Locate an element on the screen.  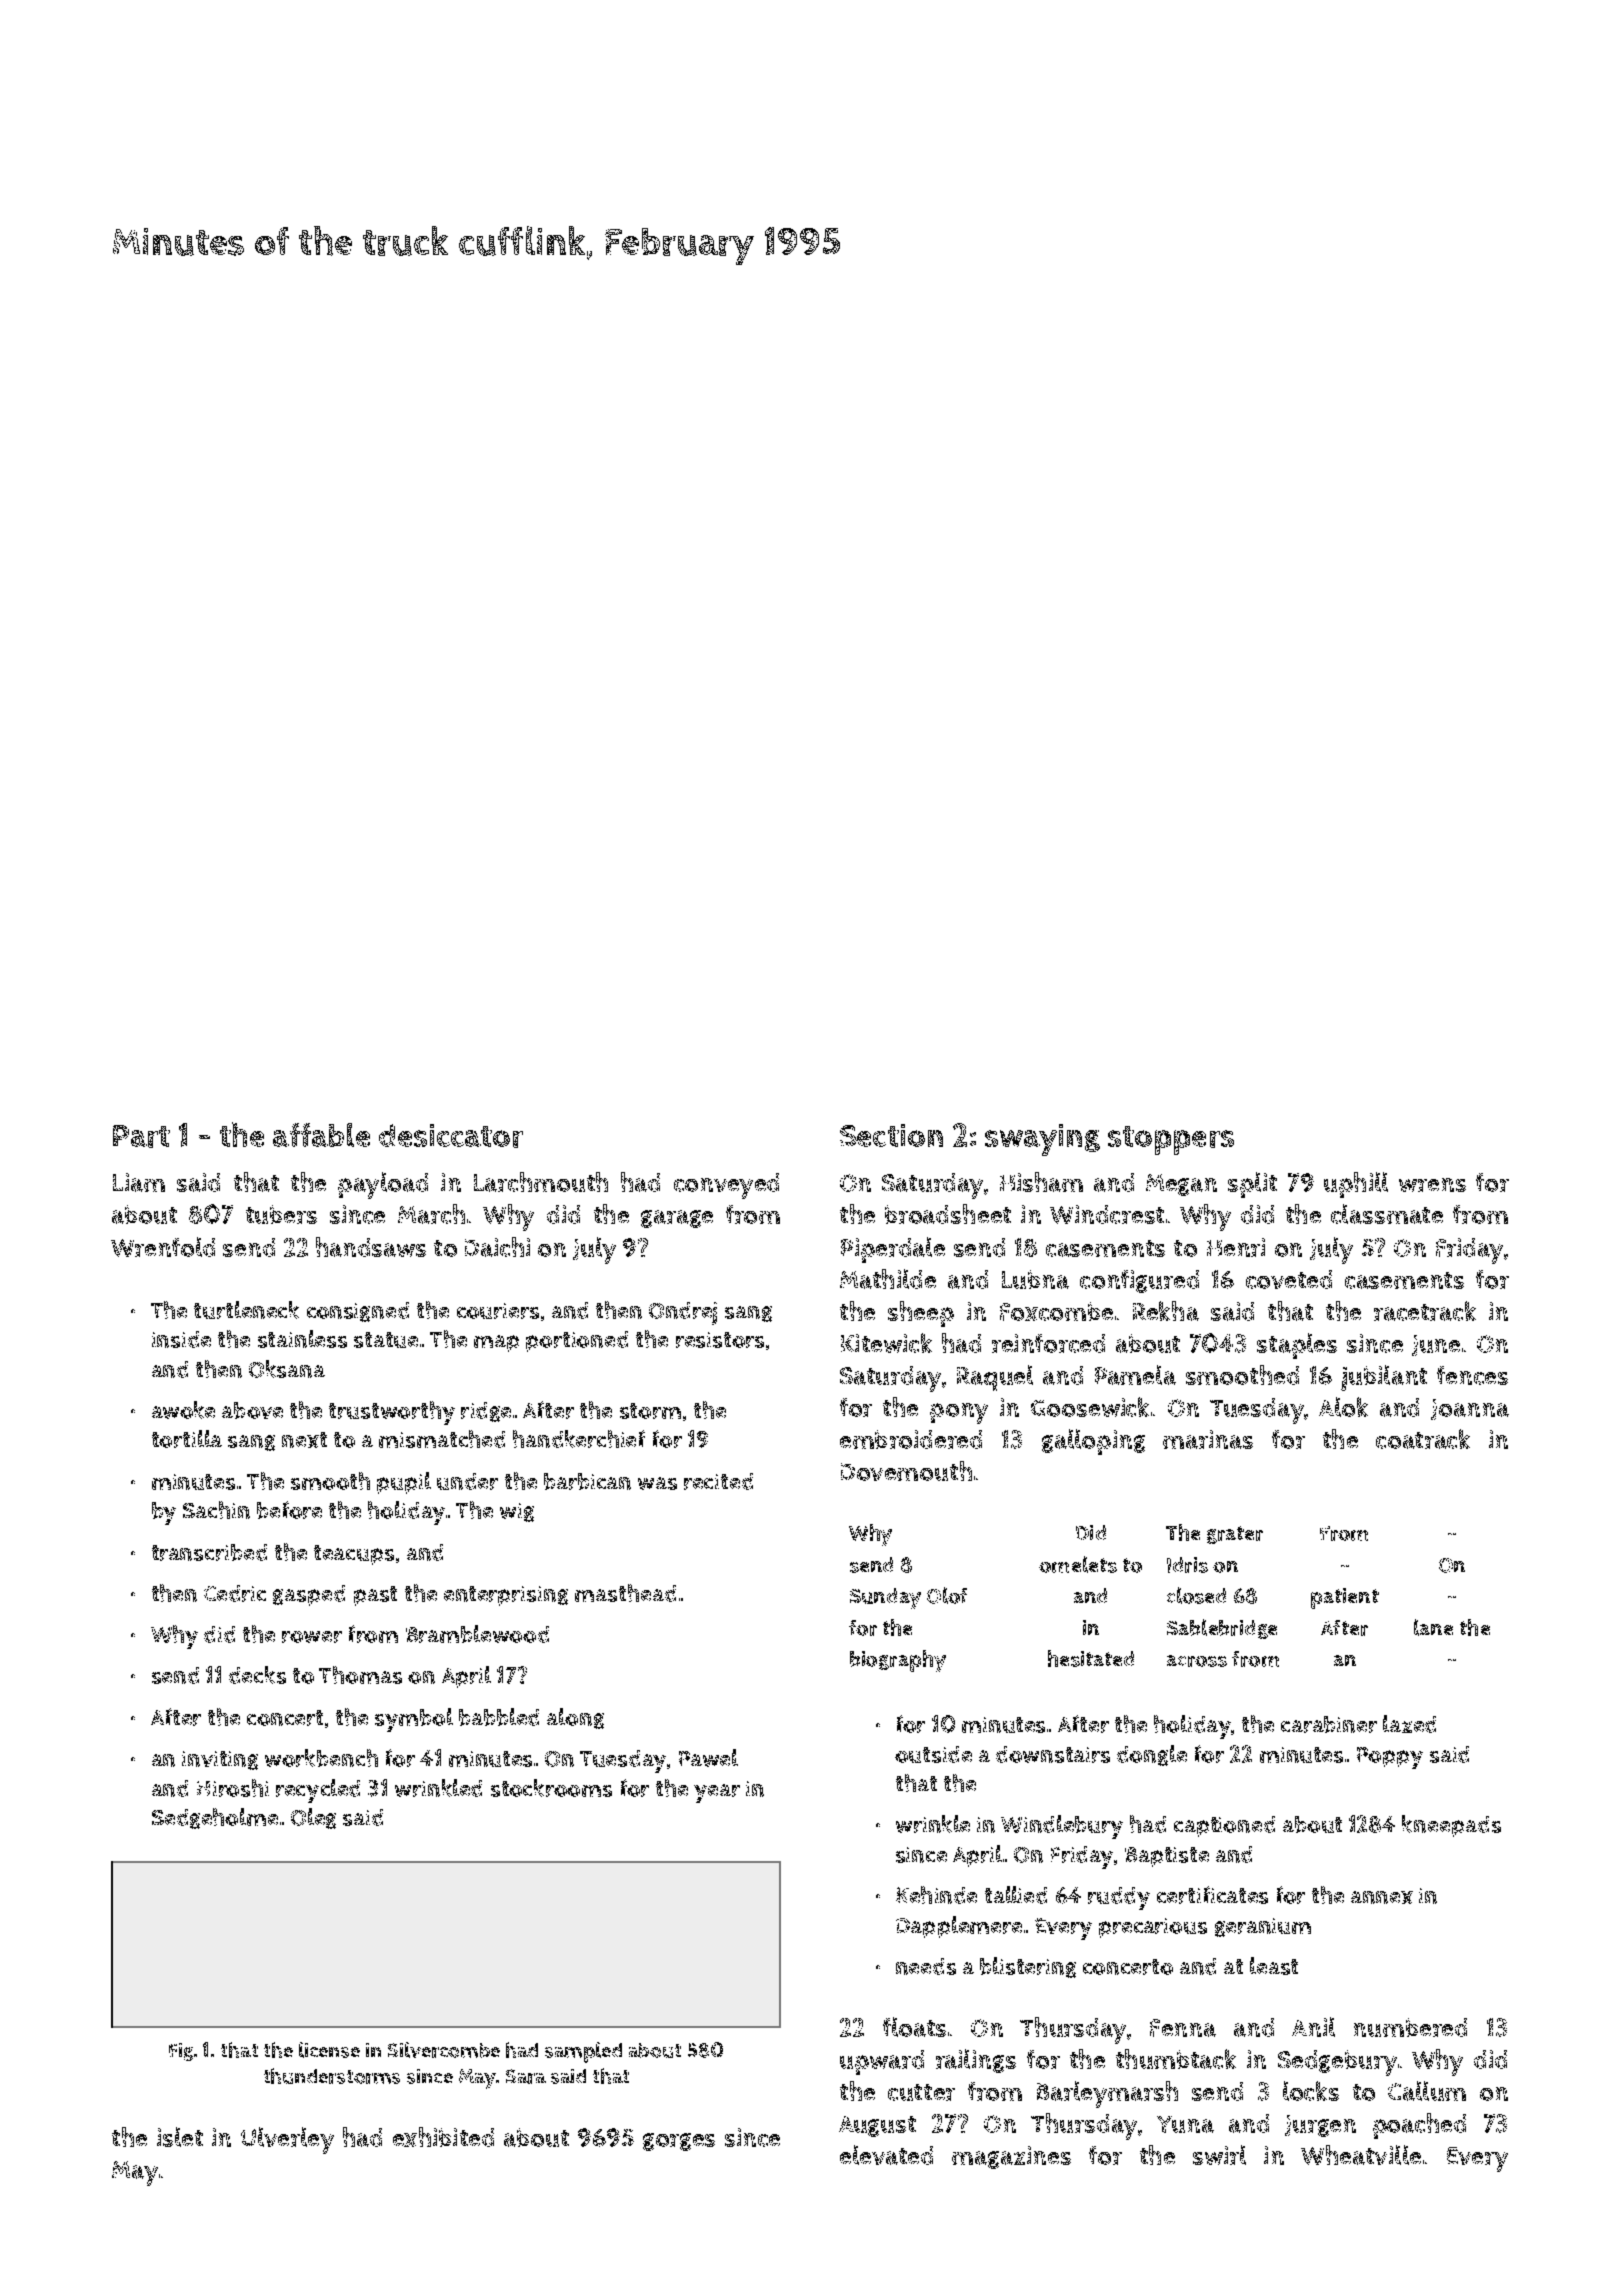
desiccator is located at coordinates (451, 1136).
